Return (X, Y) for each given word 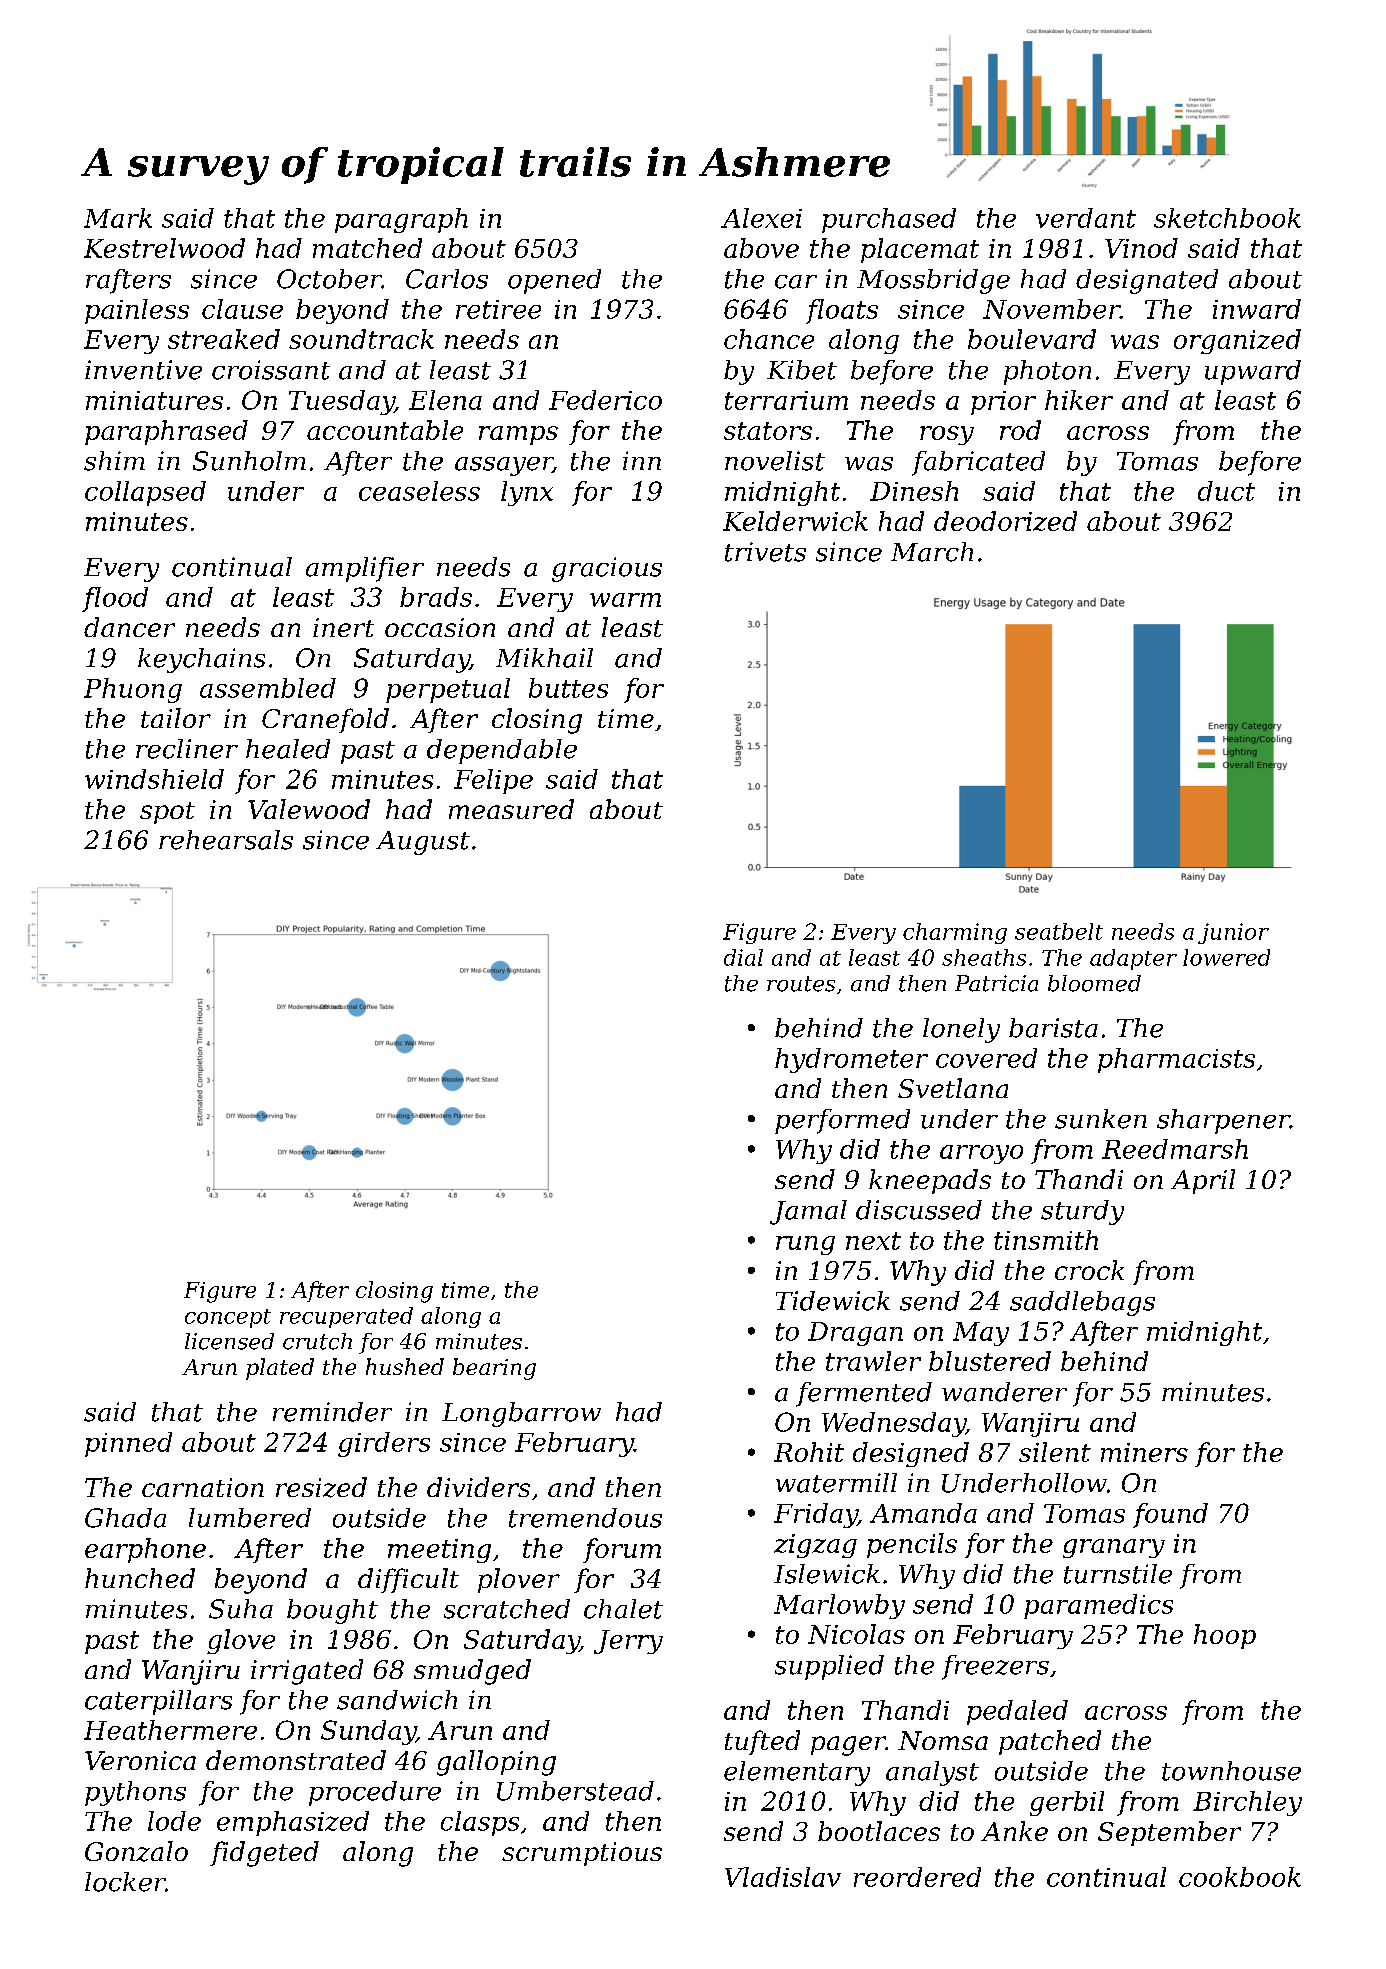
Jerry (628, 1642)
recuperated (346, 1317)
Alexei (761, 218)
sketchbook (1227, 218)
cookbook (1240, 1877)
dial (743, 957)
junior (1233, 933)
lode (174, 1821)
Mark (118, 218)
